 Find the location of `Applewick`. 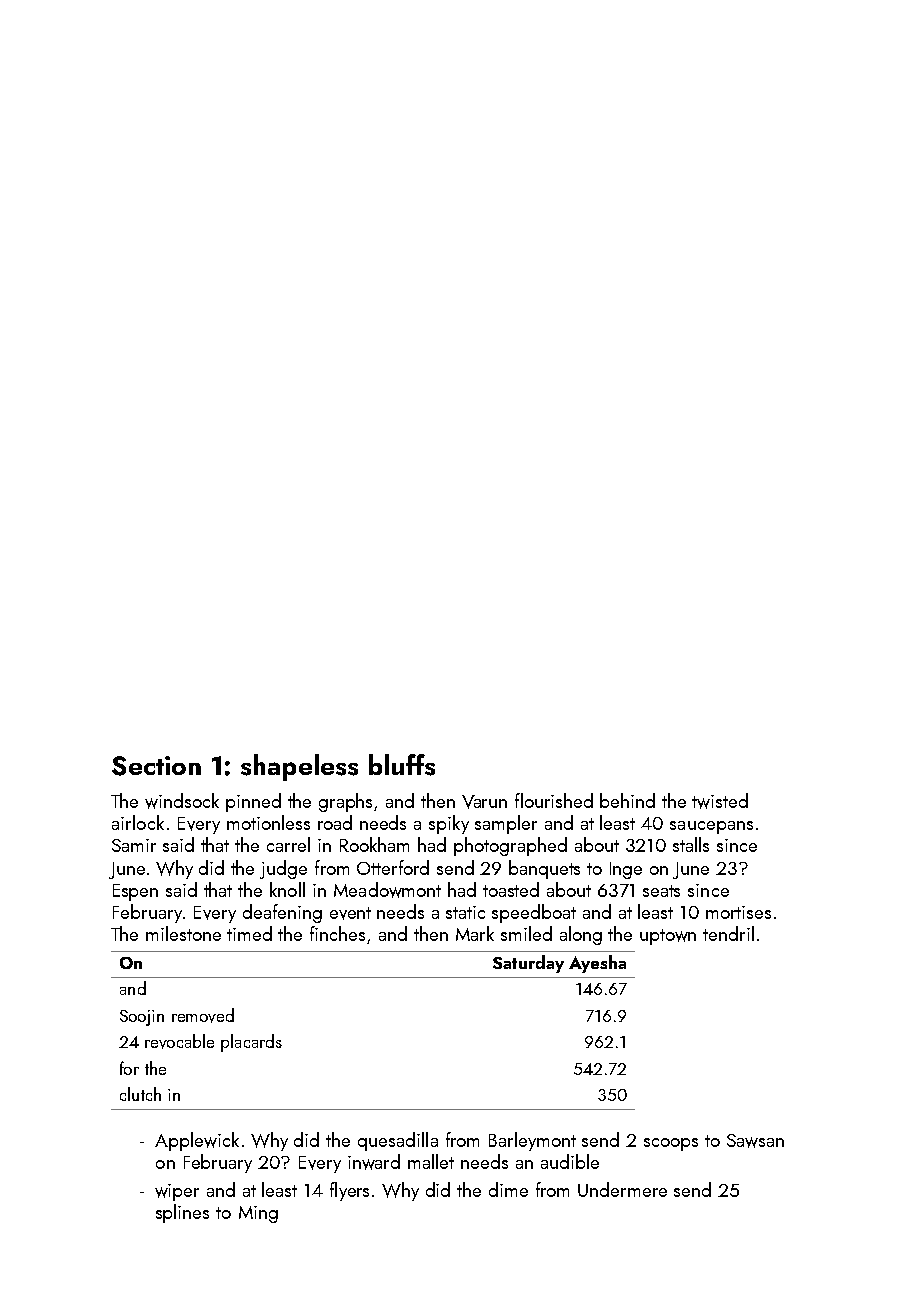

Applewick is located at coordinates (197, 1141).
